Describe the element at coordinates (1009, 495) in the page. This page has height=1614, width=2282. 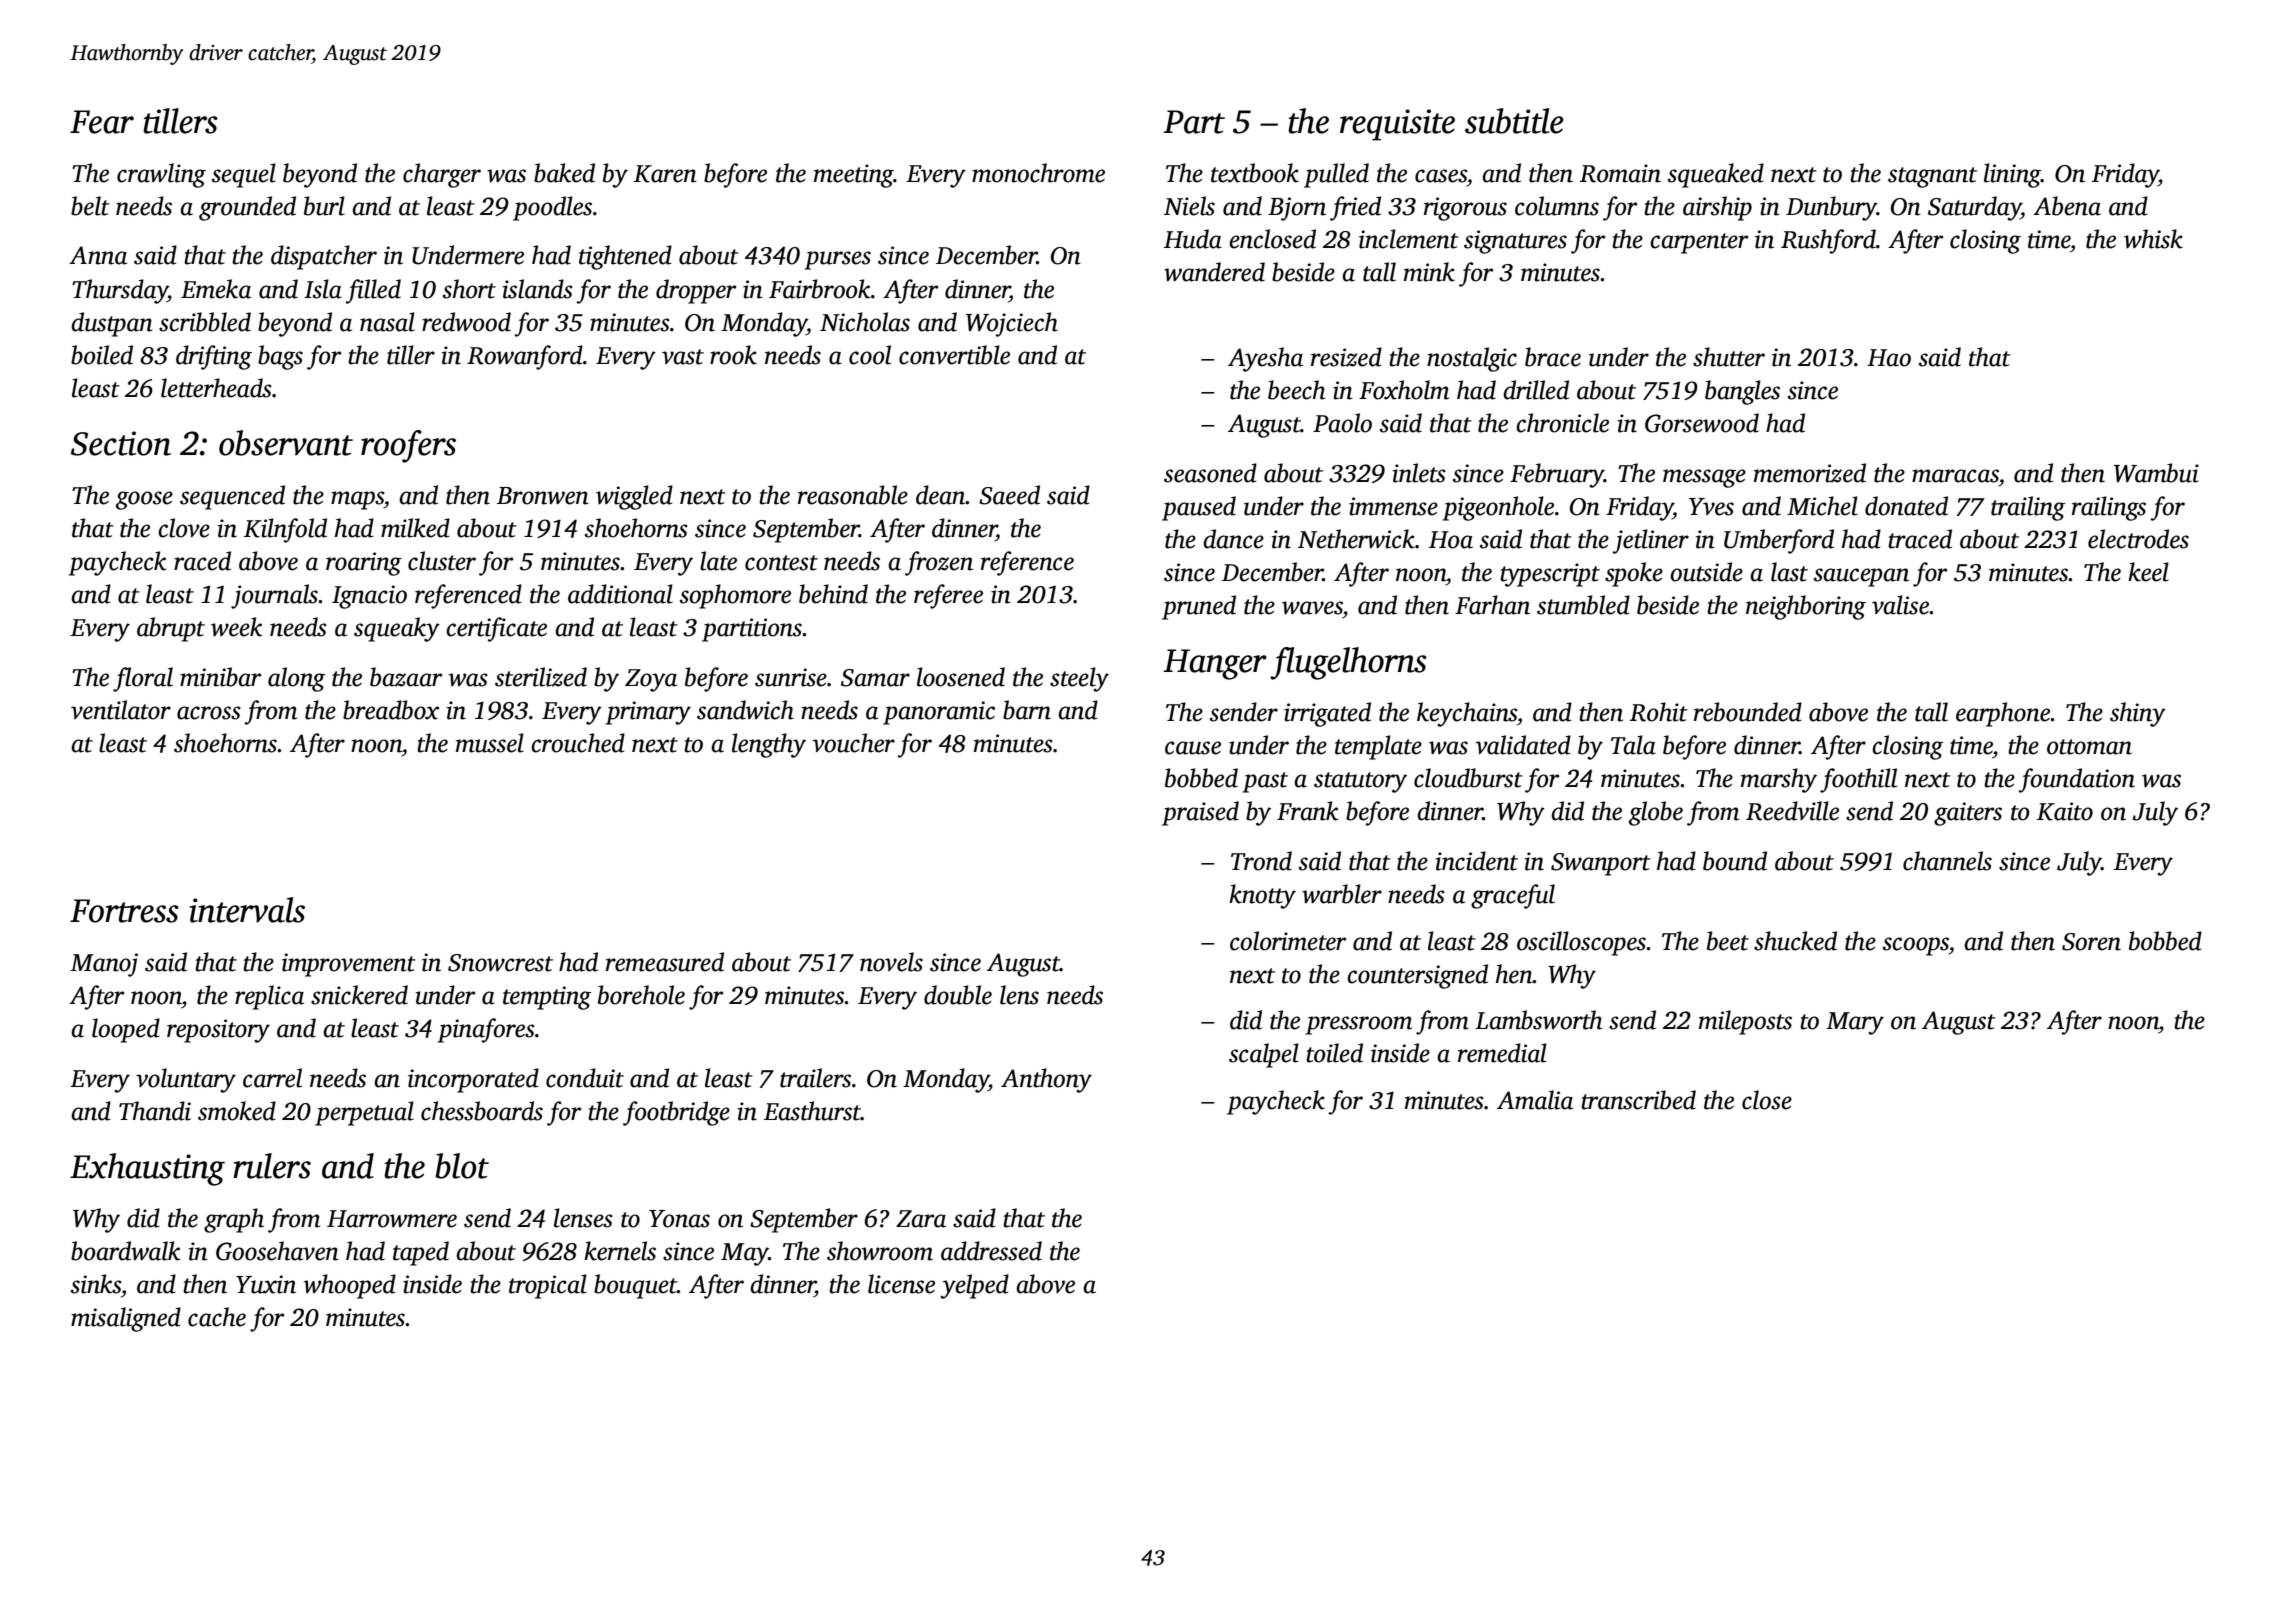
I see `Saeed` at that location.
